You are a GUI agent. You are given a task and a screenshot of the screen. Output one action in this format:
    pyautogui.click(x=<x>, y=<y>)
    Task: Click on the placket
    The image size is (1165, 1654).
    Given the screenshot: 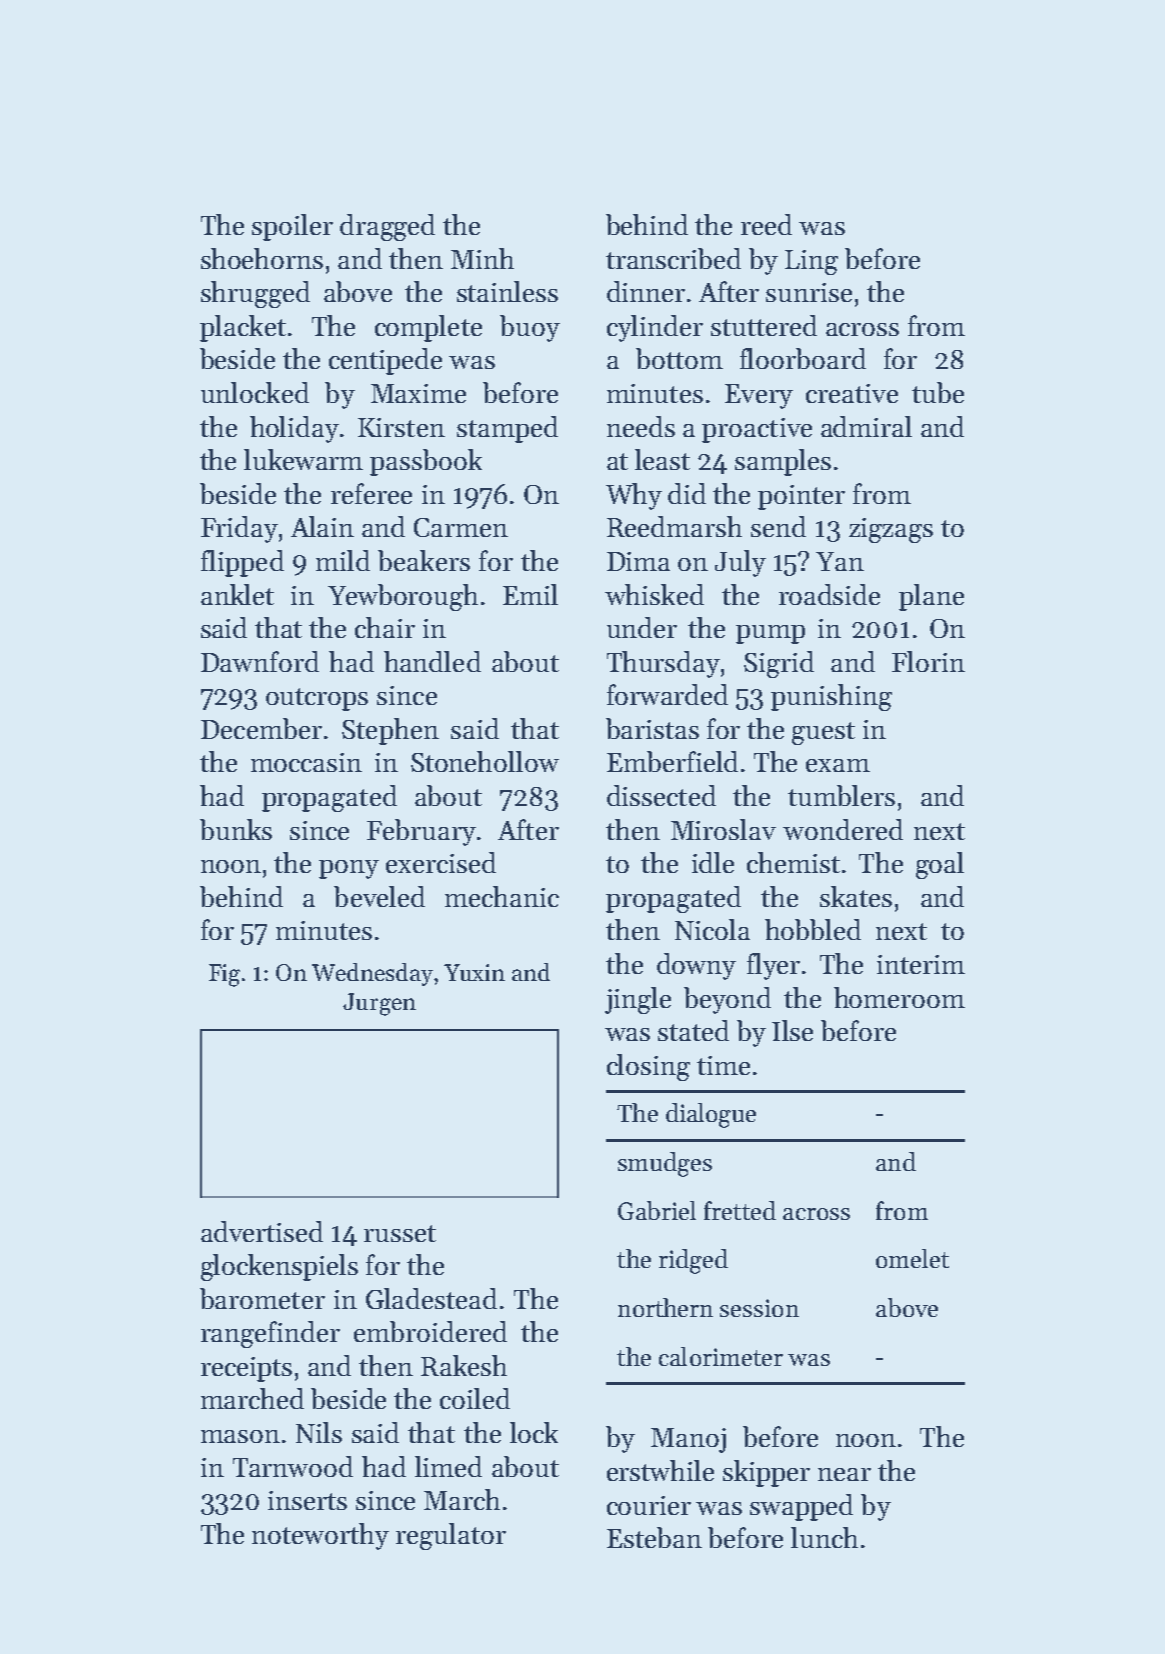 What is the action you would take?
    pyautogui.click(x=243, y=328)
